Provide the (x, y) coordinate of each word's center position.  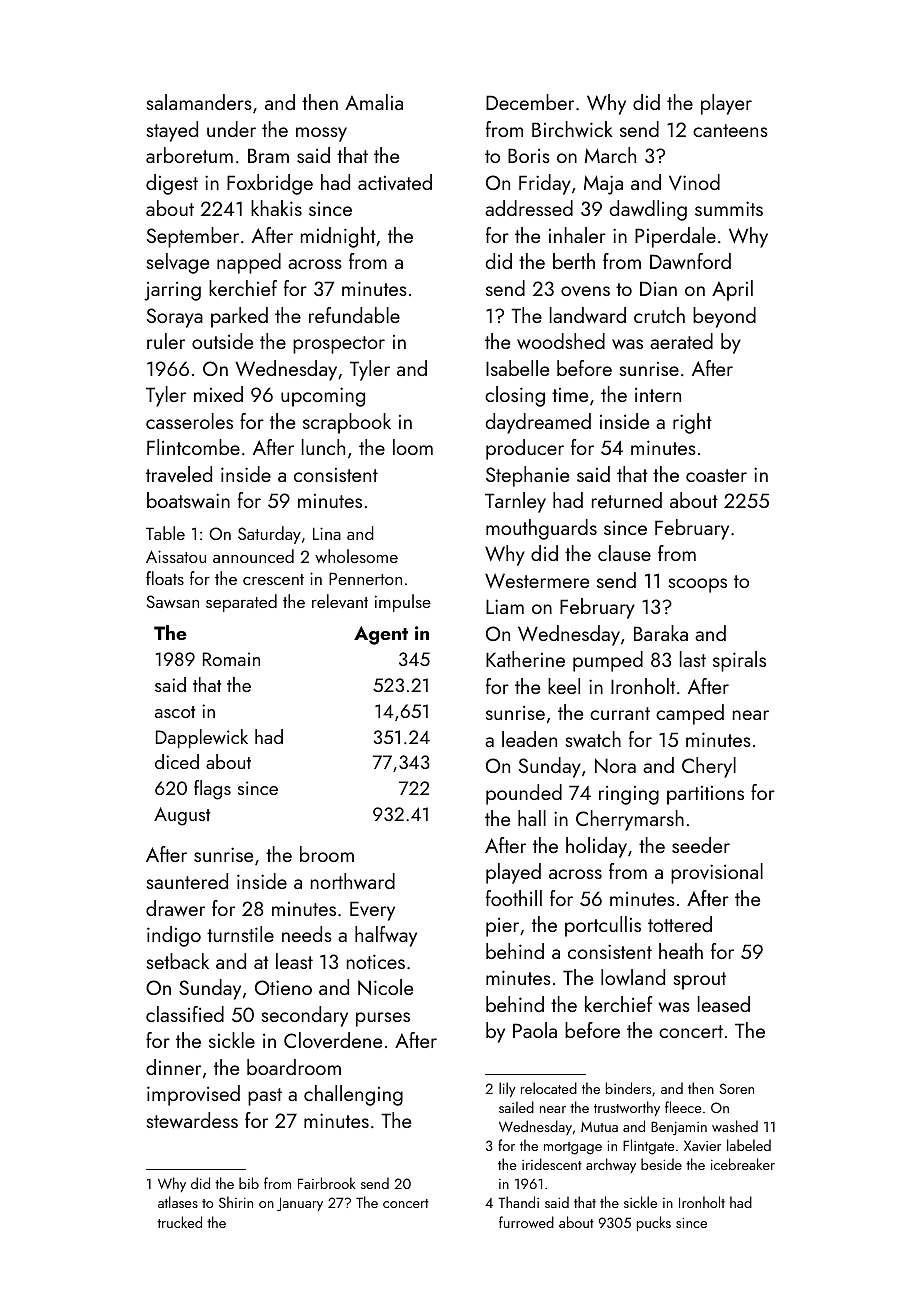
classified (185, 1014)
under (231, 129)
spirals (739, 661)
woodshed (561, 341)
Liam (505, 606)
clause (624, 553)
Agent (381, 635)
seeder (701, 845)
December (530, 102)
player (726, 104)
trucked (179, 1222)
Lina (327, 533)
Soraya (175, 318)
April (732, 290)
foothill (514, 898)
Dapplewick (202, 738)
